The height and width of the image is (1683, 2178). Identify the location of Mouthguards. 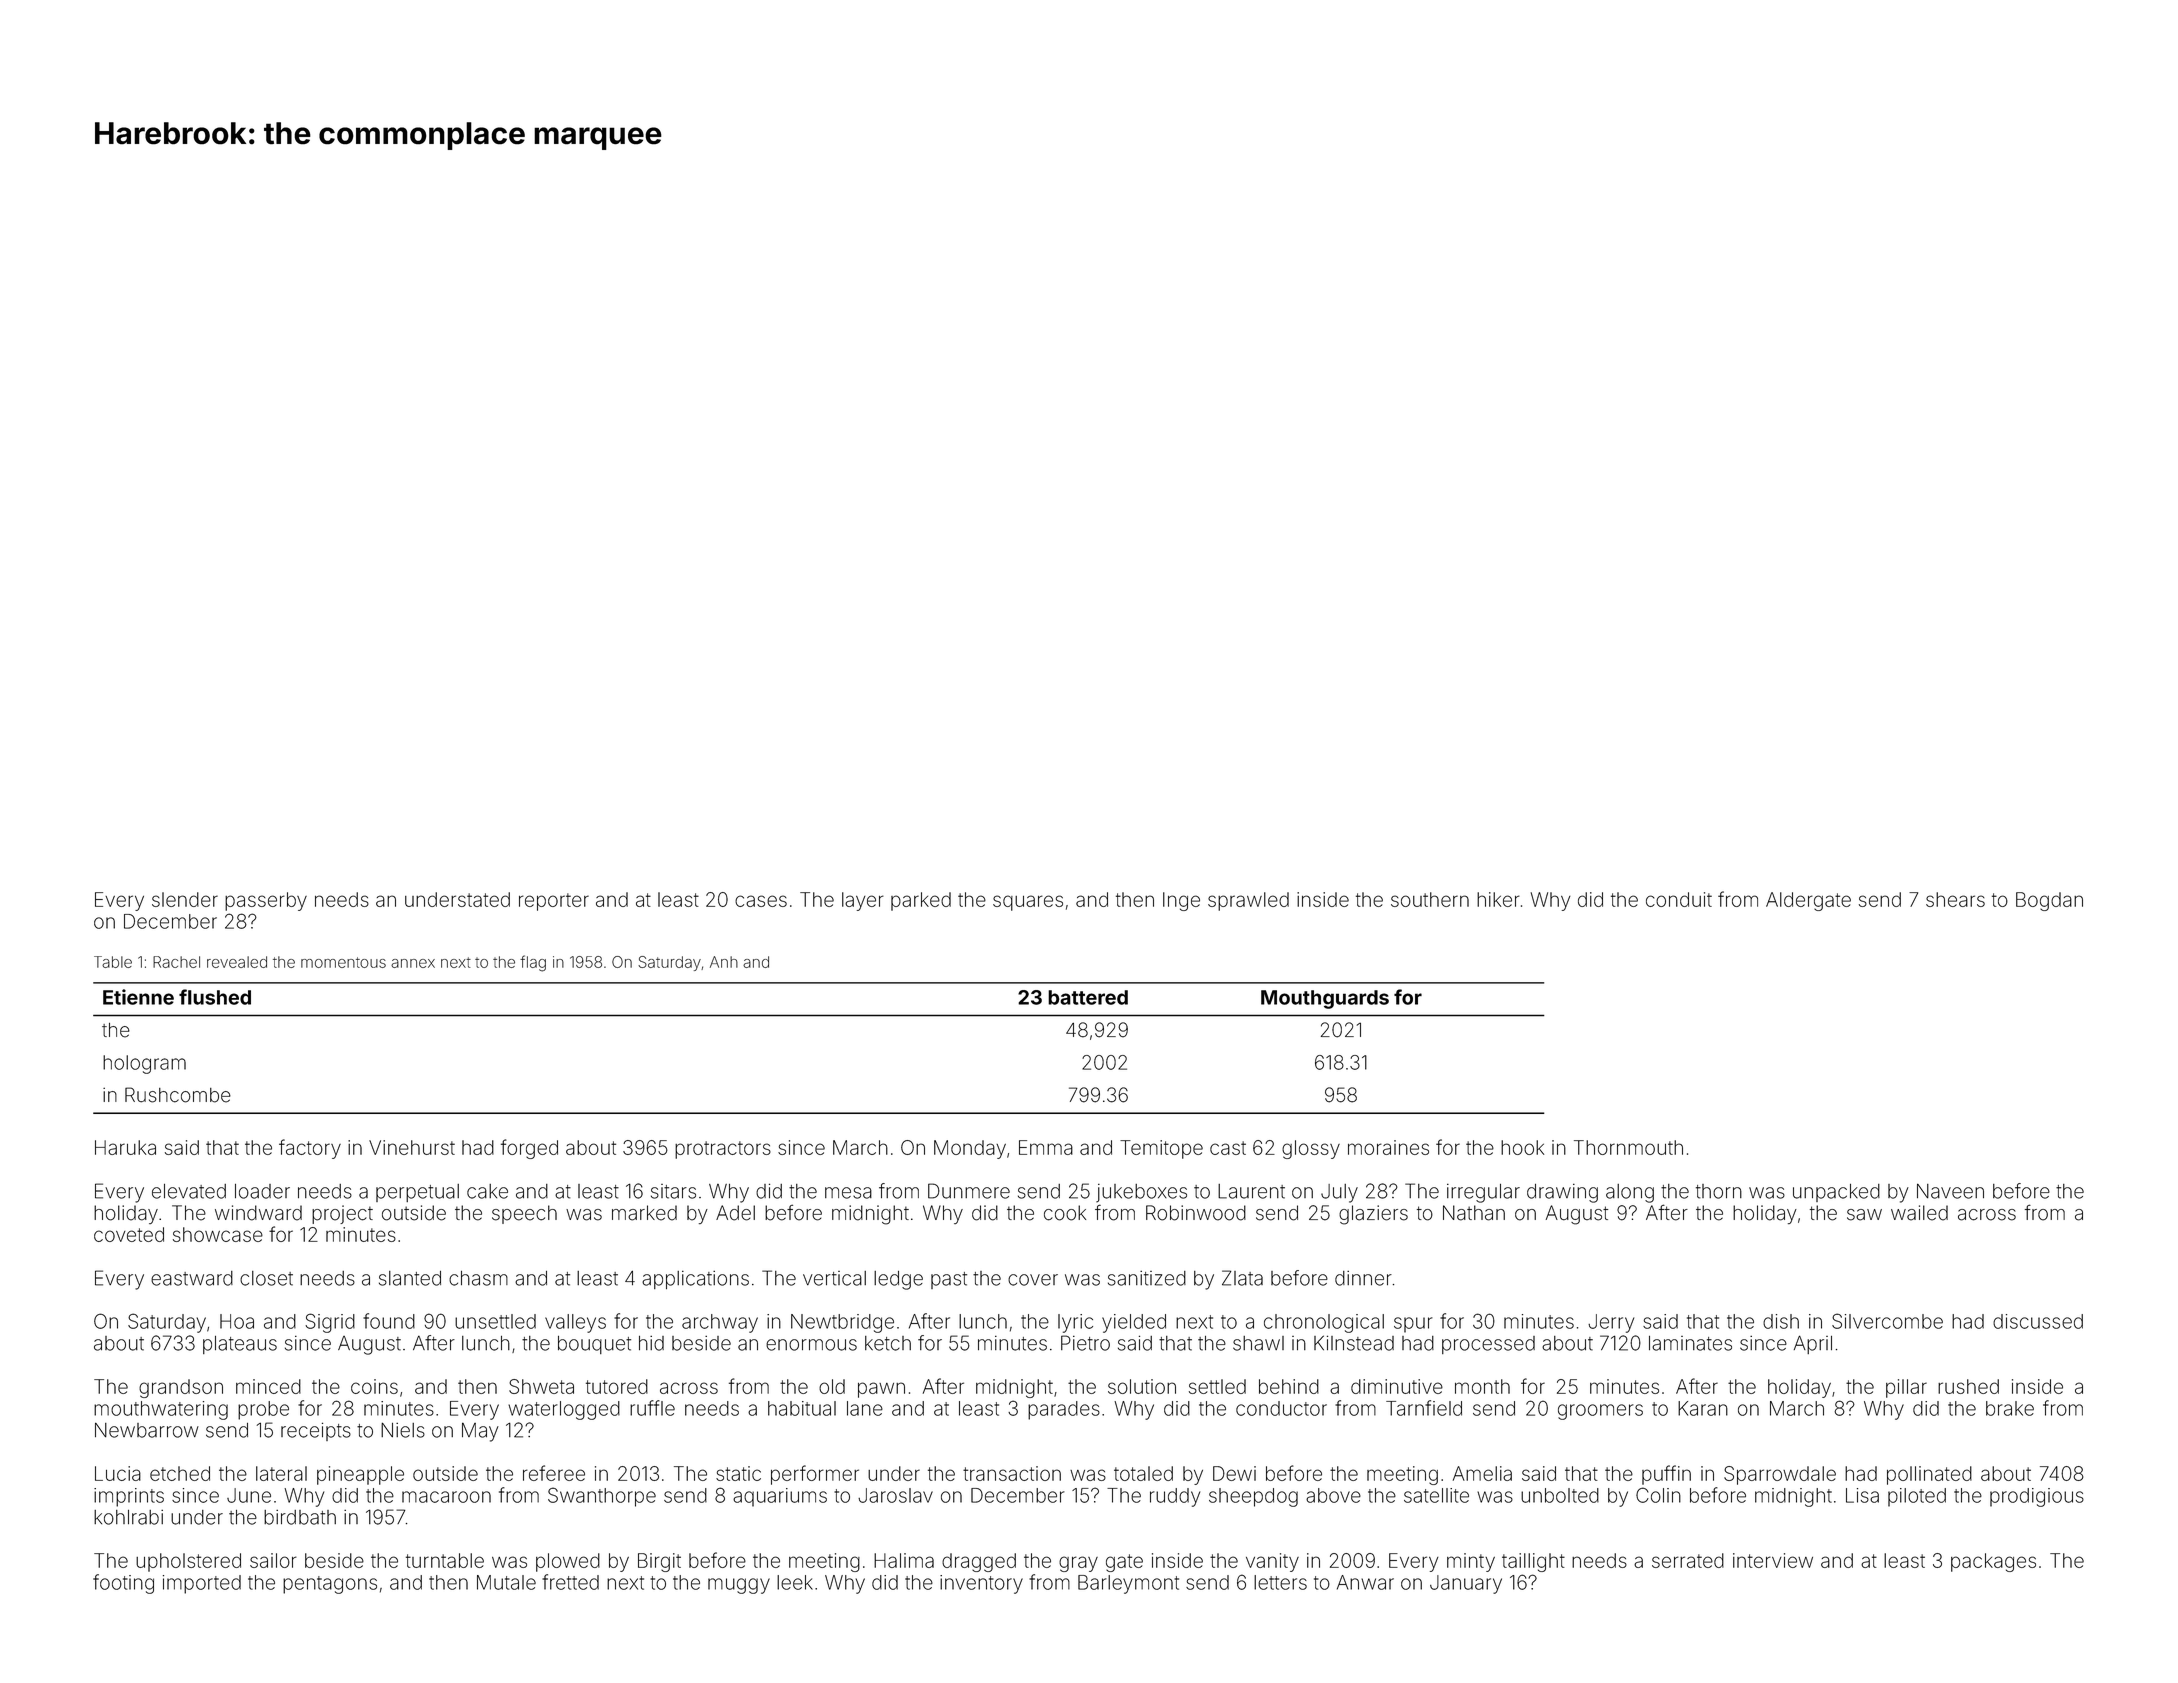
(1325, 999).
